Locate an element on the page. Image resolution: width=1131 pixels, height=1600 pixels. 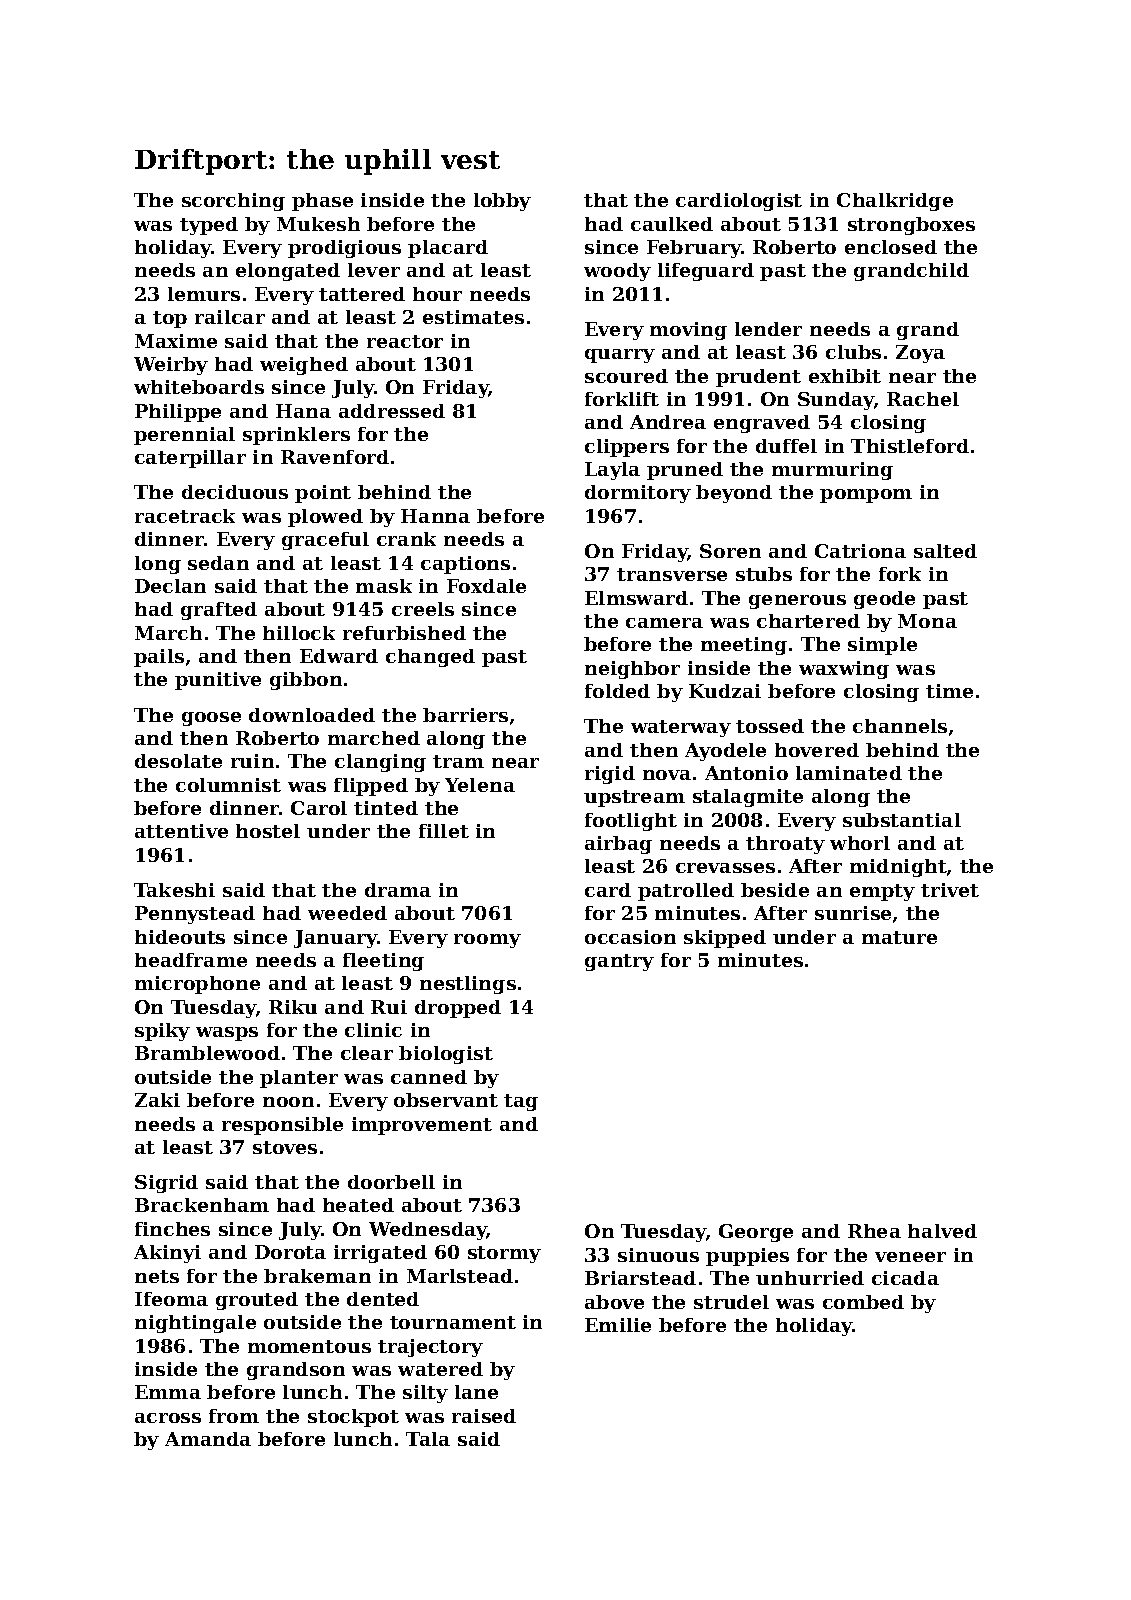
brakeman is located at coordinates (317, 1276).
